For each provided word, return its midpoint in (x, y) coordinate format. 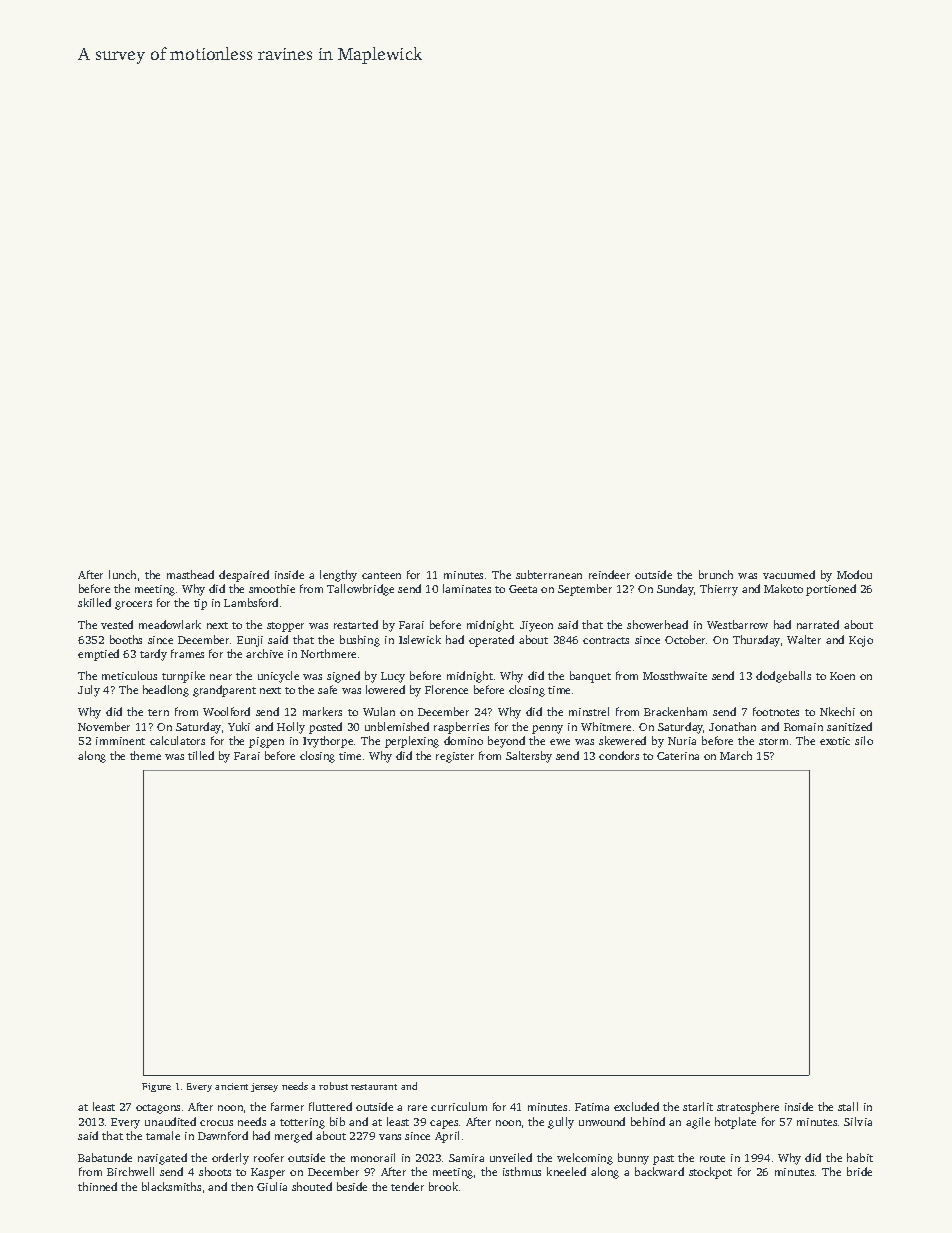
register (455, 757)
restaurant (374, 1087)
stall (848, 1106)
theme (145, 755)
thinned (97, 1186)
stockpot (710, 1173)
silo (864, 740)
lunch (122, 574)
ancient (231, 1086)
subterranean (549, 574)
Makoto (783, 588)
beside (352, 1186)
